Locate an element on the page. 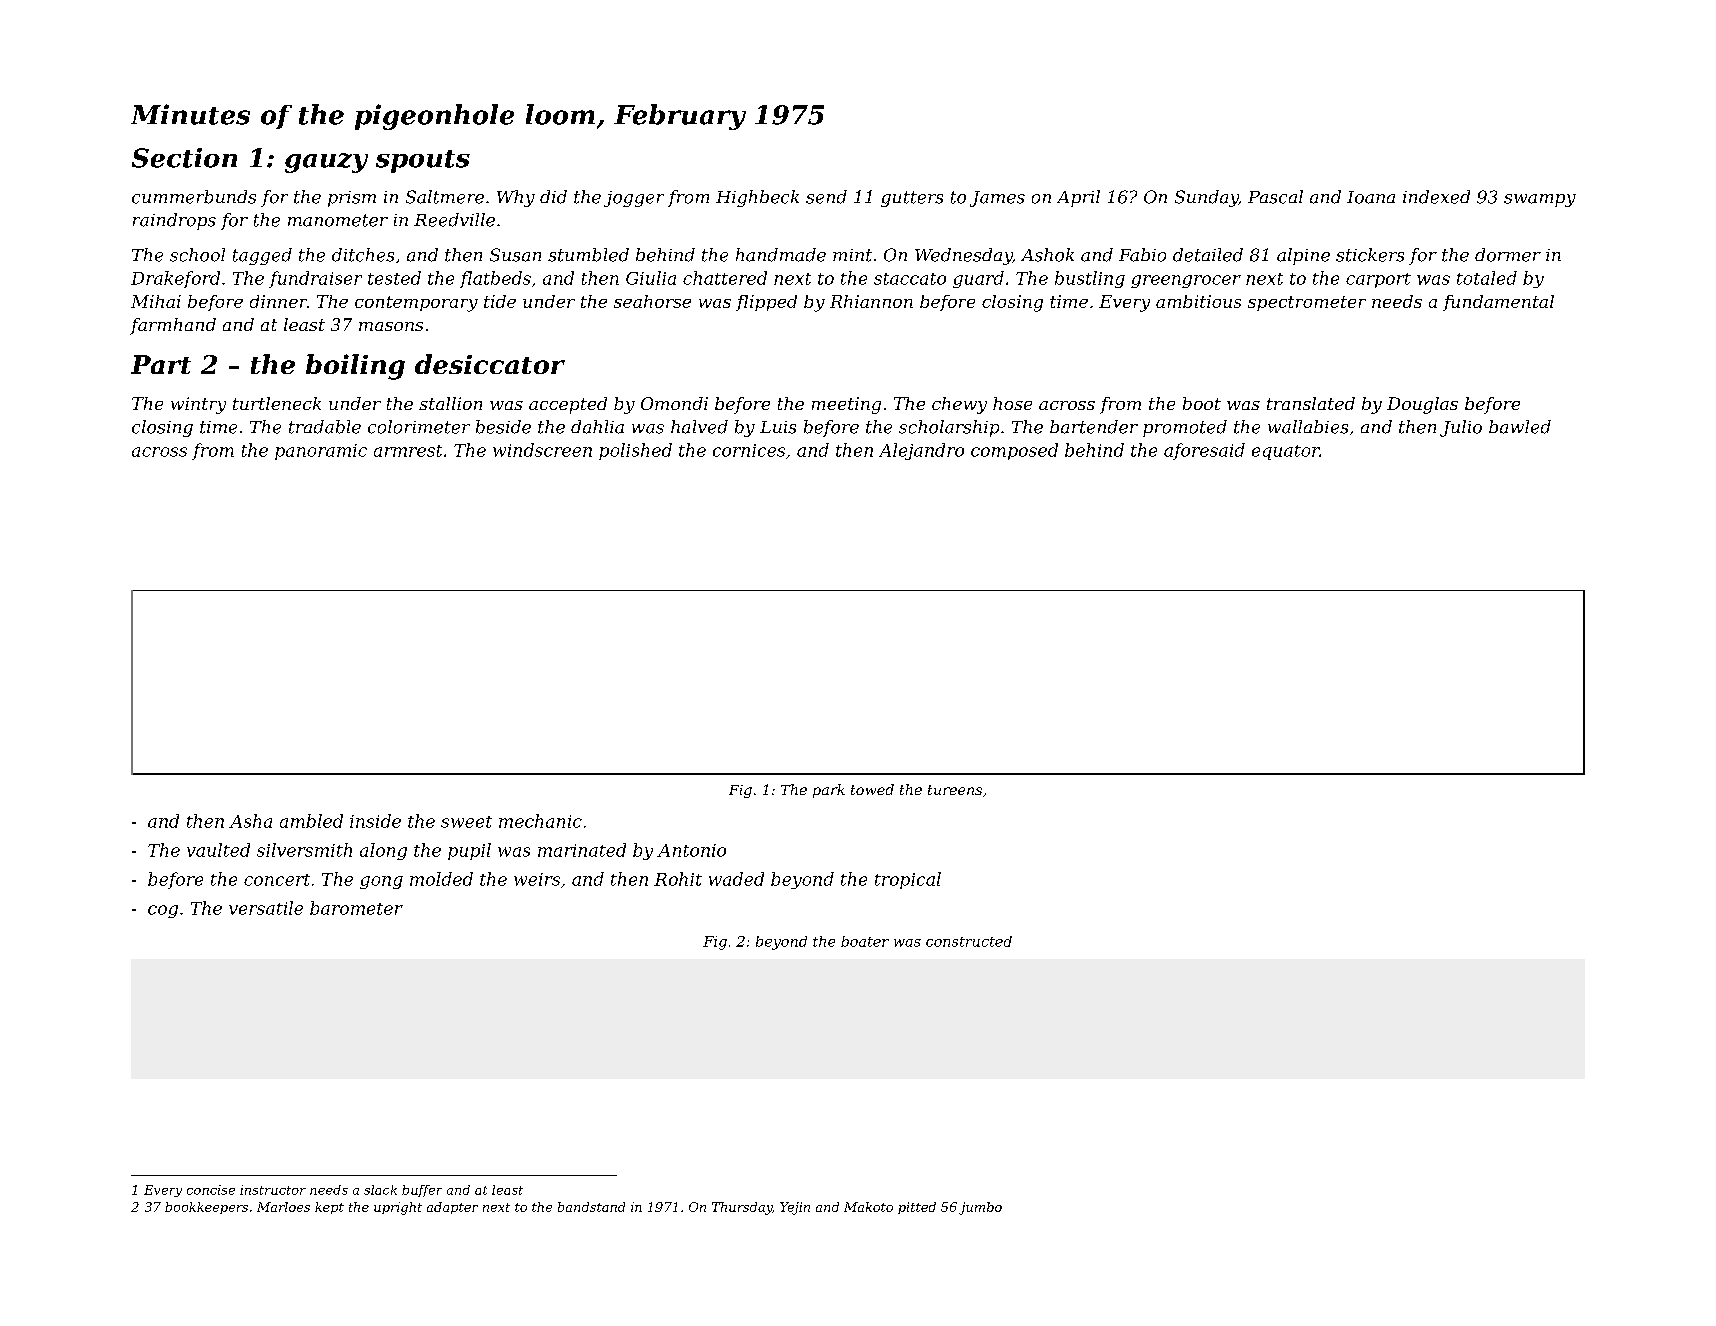 The width and height of the page is (1716, 1326). constructed is located at coordinates (969, 941).
